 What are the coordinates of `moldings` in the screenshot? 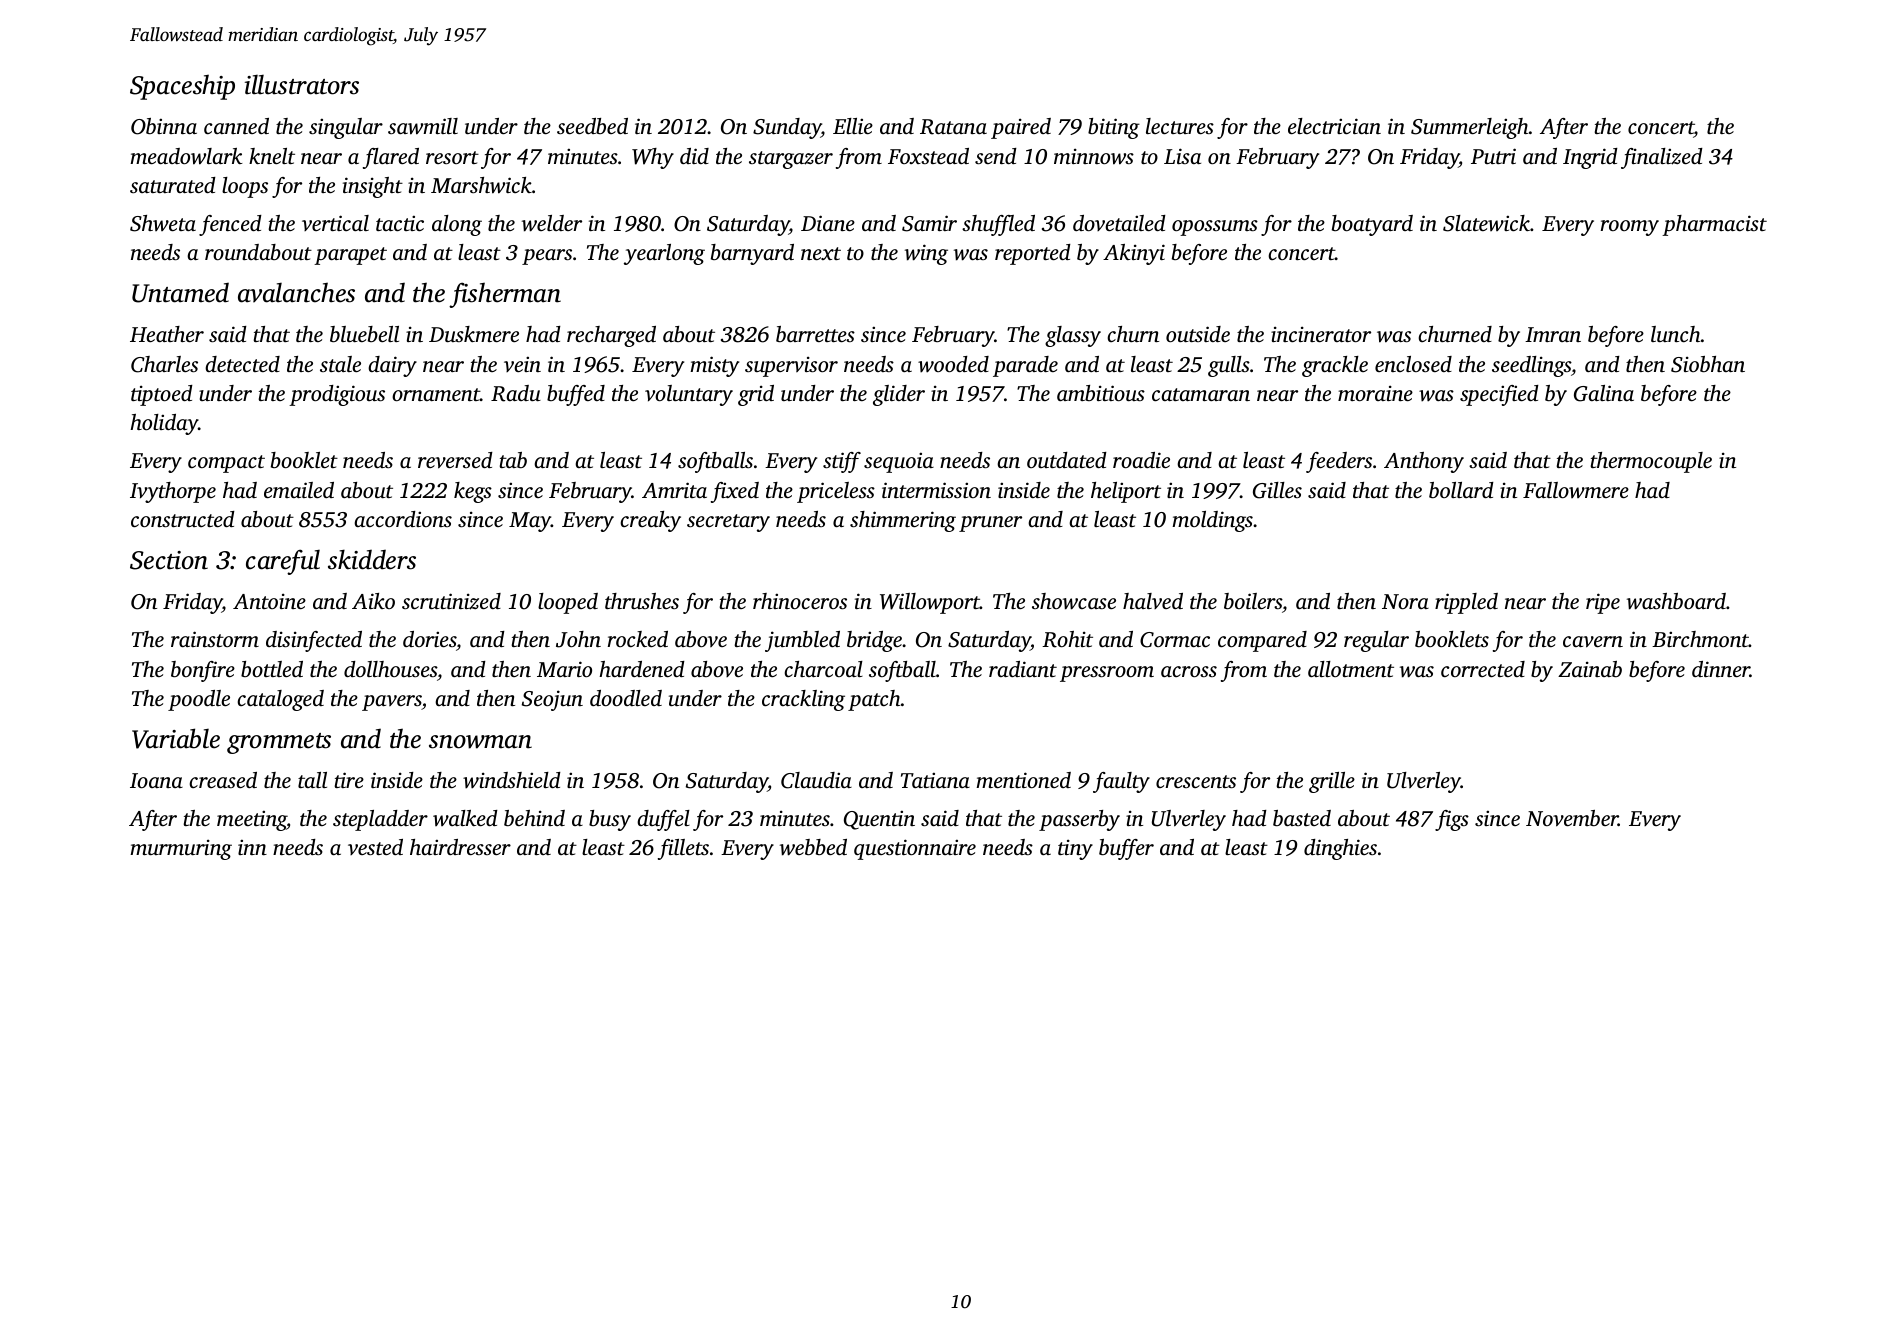 It's located at (1212, 521).
